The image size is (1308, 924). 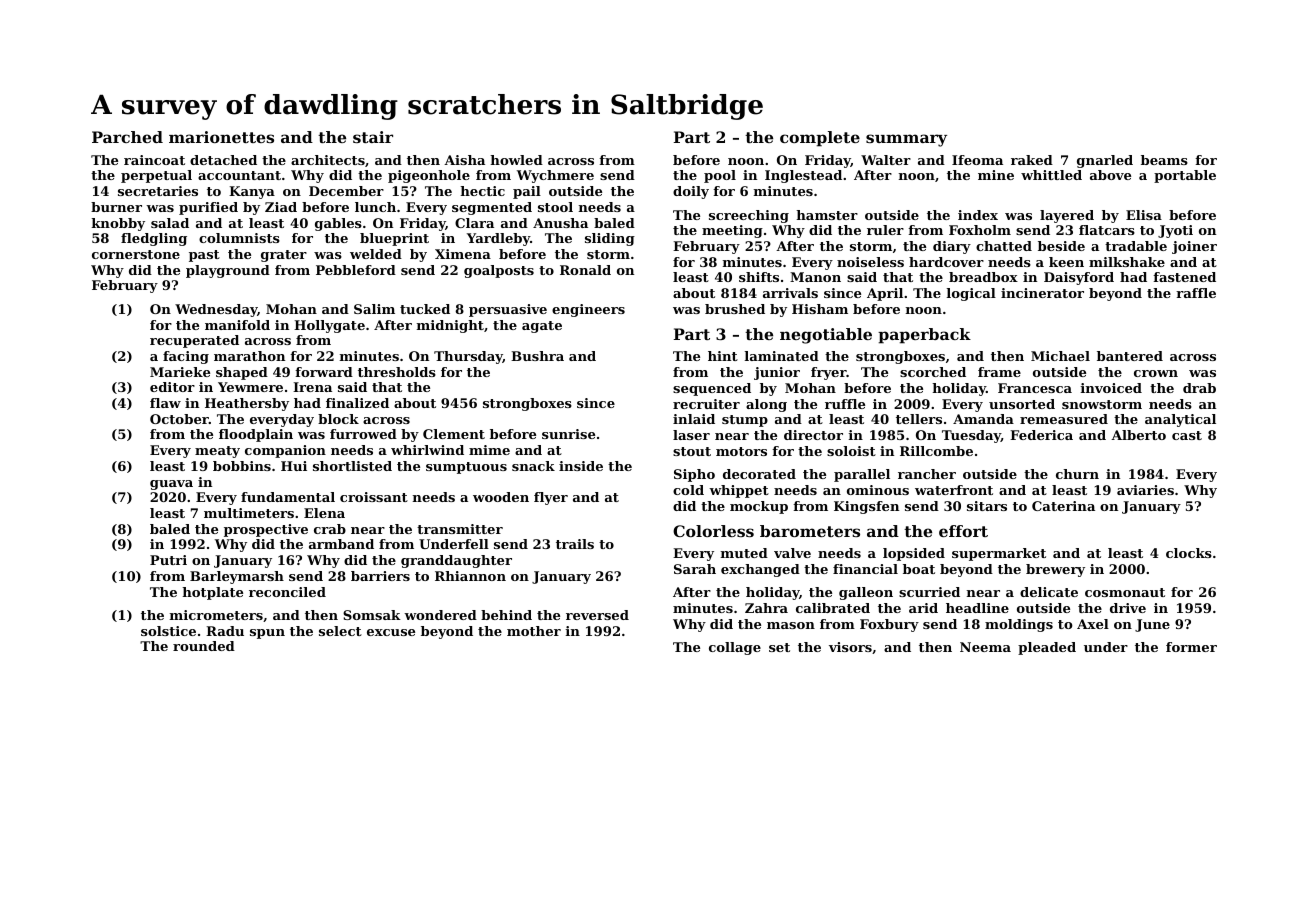 What do you see at coordinates (1047, 648) in the document?
I see `pleaded` at bounding box center [1047, 648].
